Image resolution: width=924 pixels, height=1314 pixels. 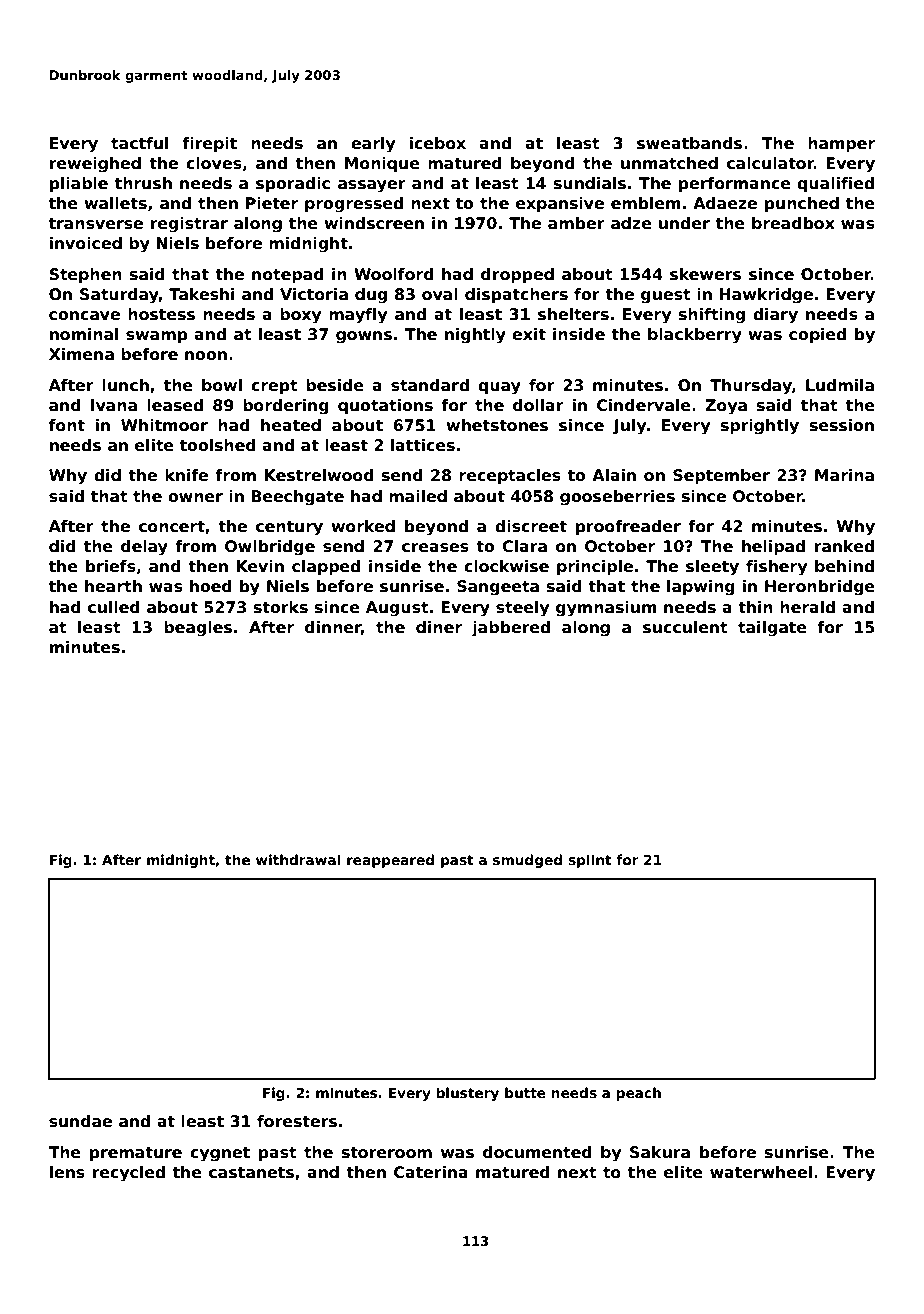 I want to click on reappeared, so click(x=390, y=861).
